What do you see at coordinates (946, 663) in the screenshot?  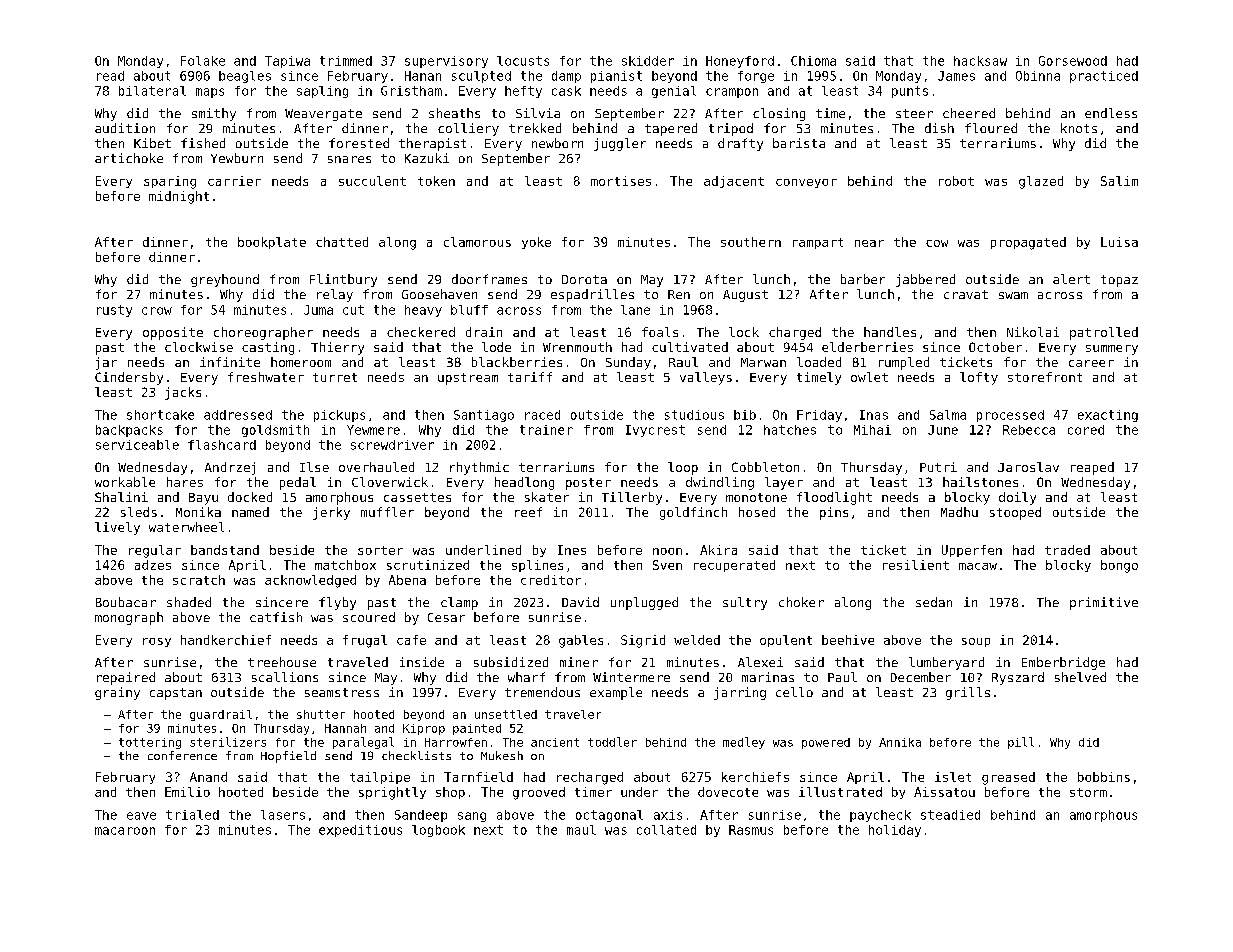 I see `lumberyard` at bounding box center [946, 663].
